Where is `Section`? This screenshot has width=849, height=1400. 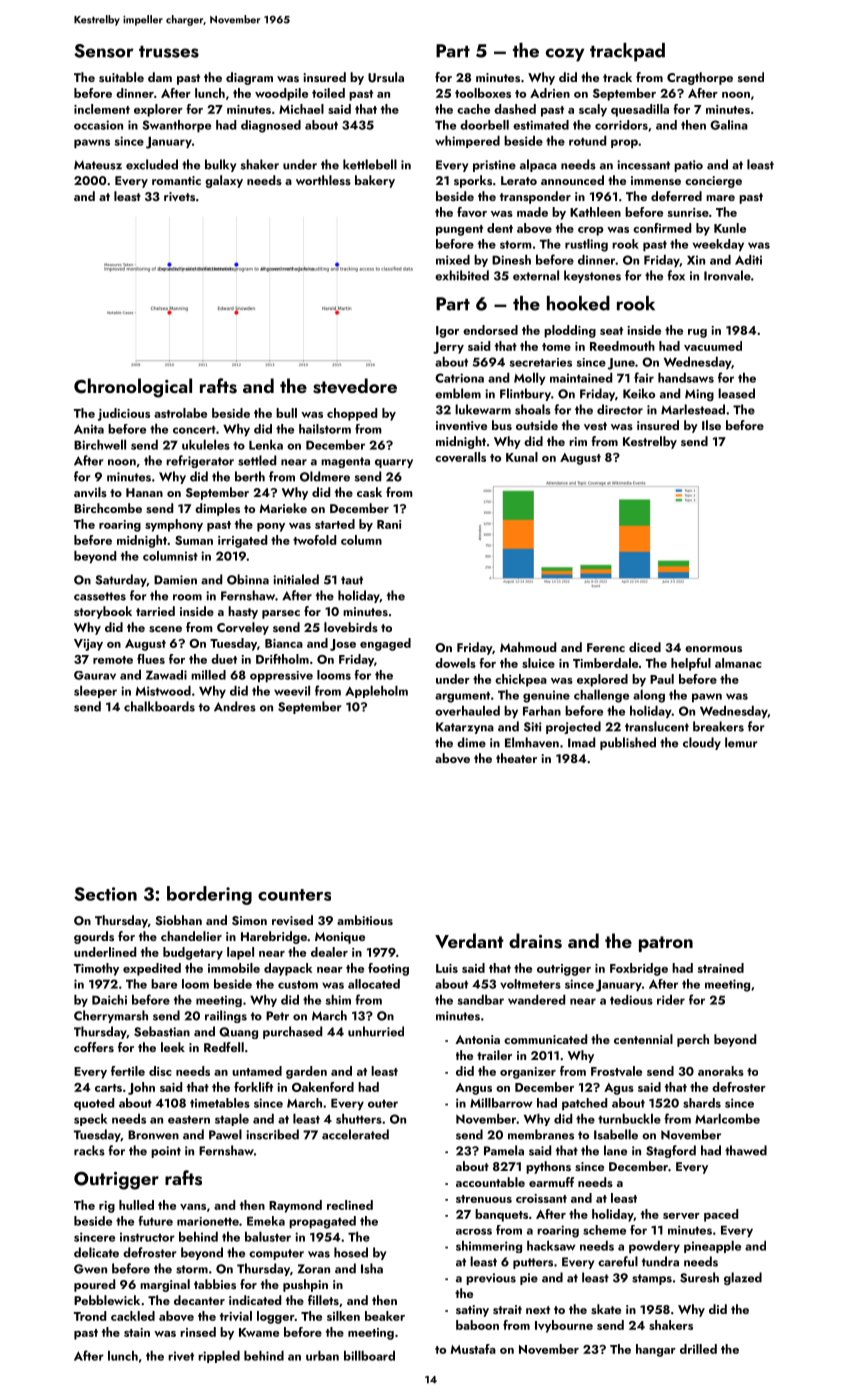 Section is located at coordinates (105, 894).
